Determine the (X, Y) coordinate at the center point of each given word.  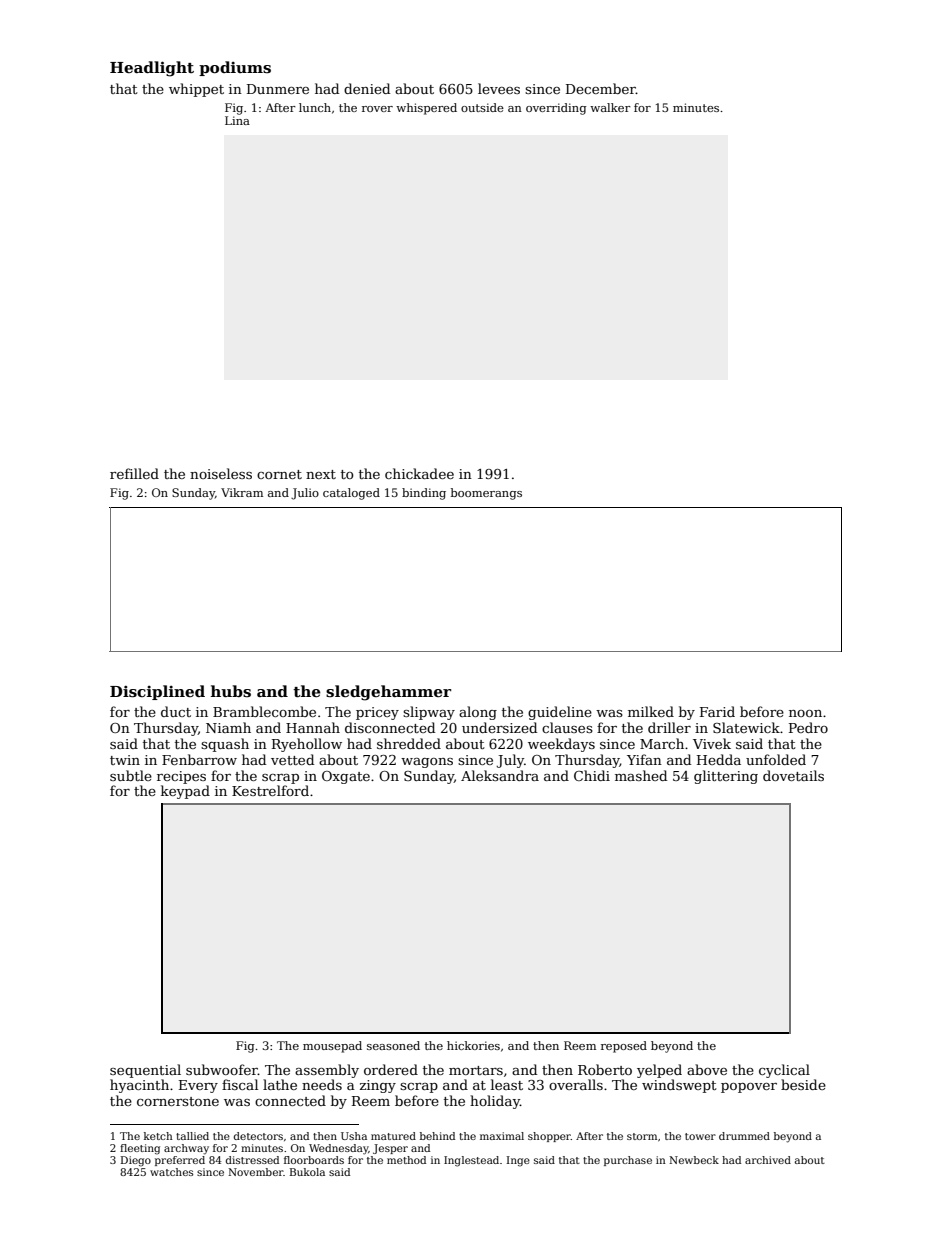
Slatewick (746, 727)
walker (610, 107)
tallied (192, 1136)
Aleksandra (500, 775)
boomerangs (486, 494)
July (510, 761)
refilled (134, 473)
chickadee (419, 473)
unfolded (776, 759)
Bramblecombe (264, 711)
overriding (556, 109)
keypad (185, 792)
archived (768, 1160)
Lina (237, 120)
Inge (518, 1161)
